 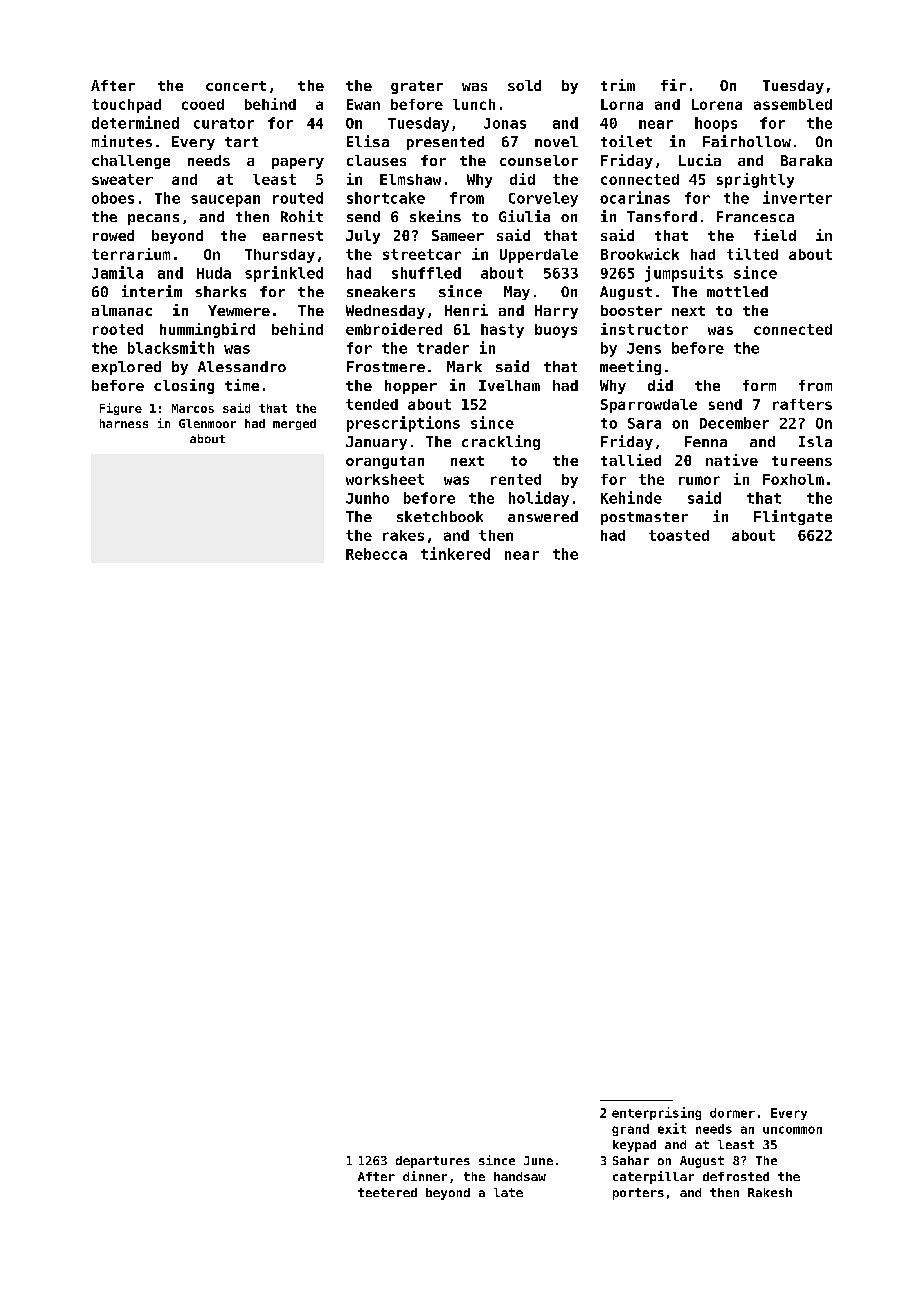 I want to click on tinkered, so click(x=455, y=553).
